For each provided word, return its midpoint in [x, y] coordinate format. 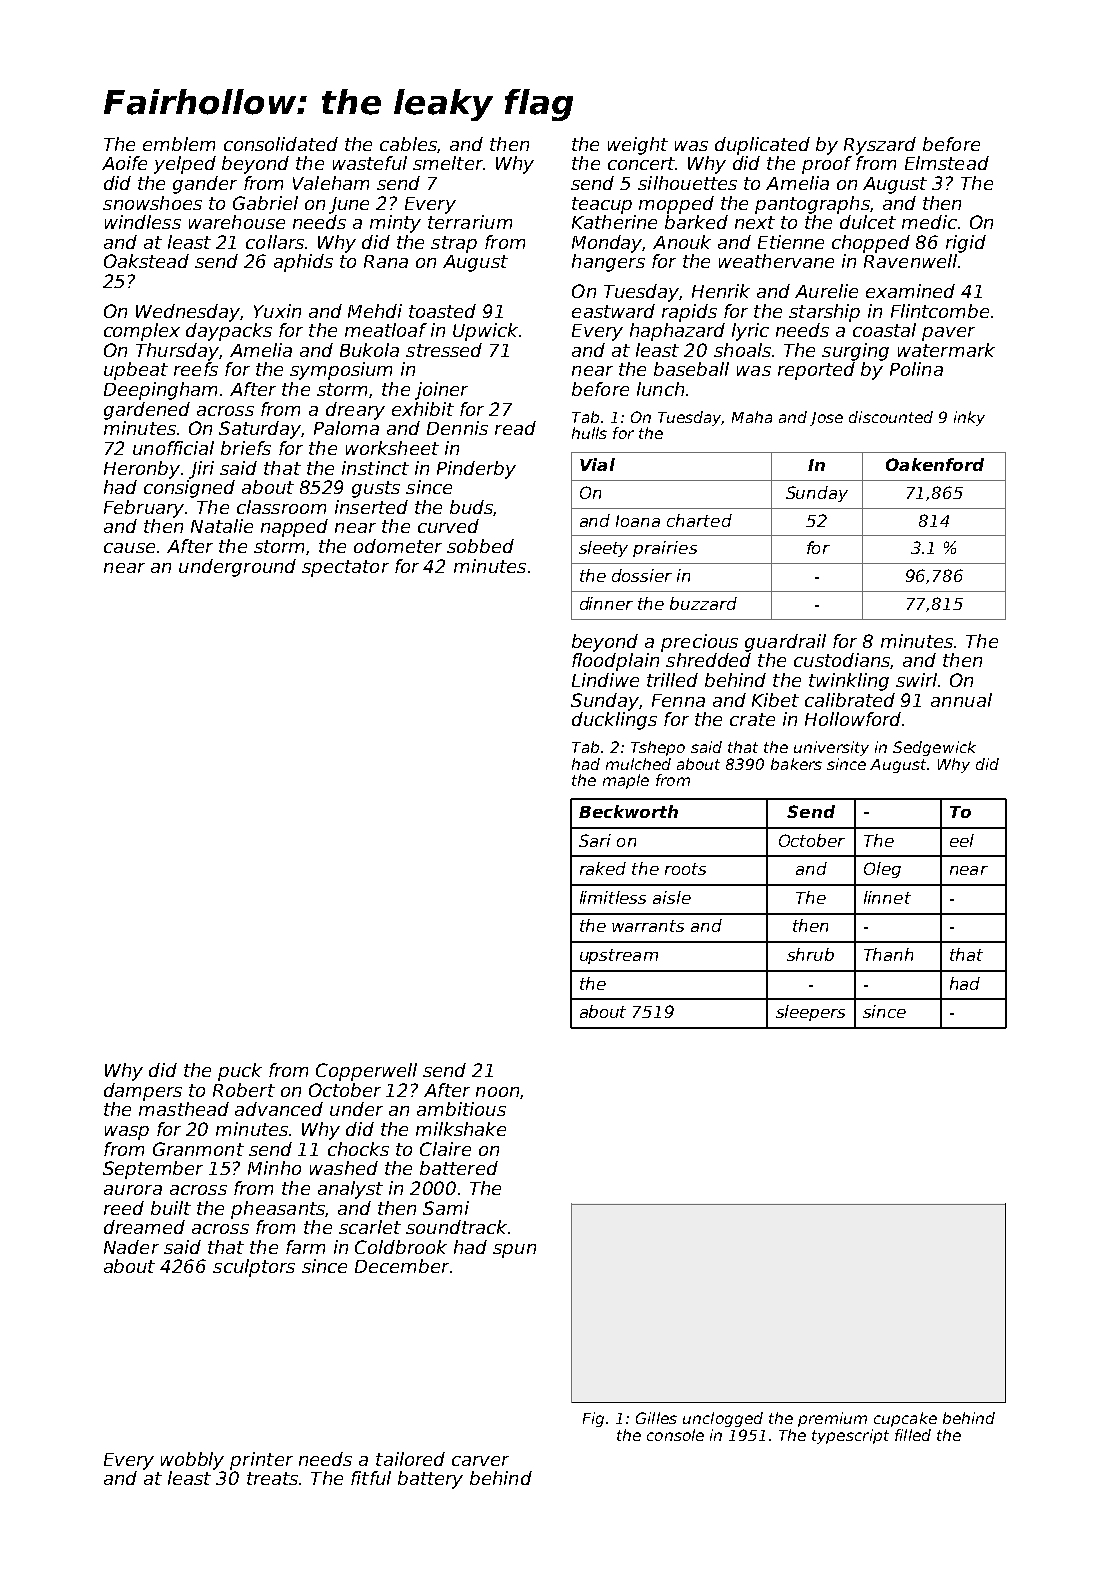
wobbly [192, 1461]
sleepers [810, 1013]
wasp [127, 1133]
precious [699, 643]
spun [514, 1251]
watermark [946, 350]
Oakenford [935, 464]
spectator [345, 568]
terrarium [470, 222]
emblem [179, 144]
